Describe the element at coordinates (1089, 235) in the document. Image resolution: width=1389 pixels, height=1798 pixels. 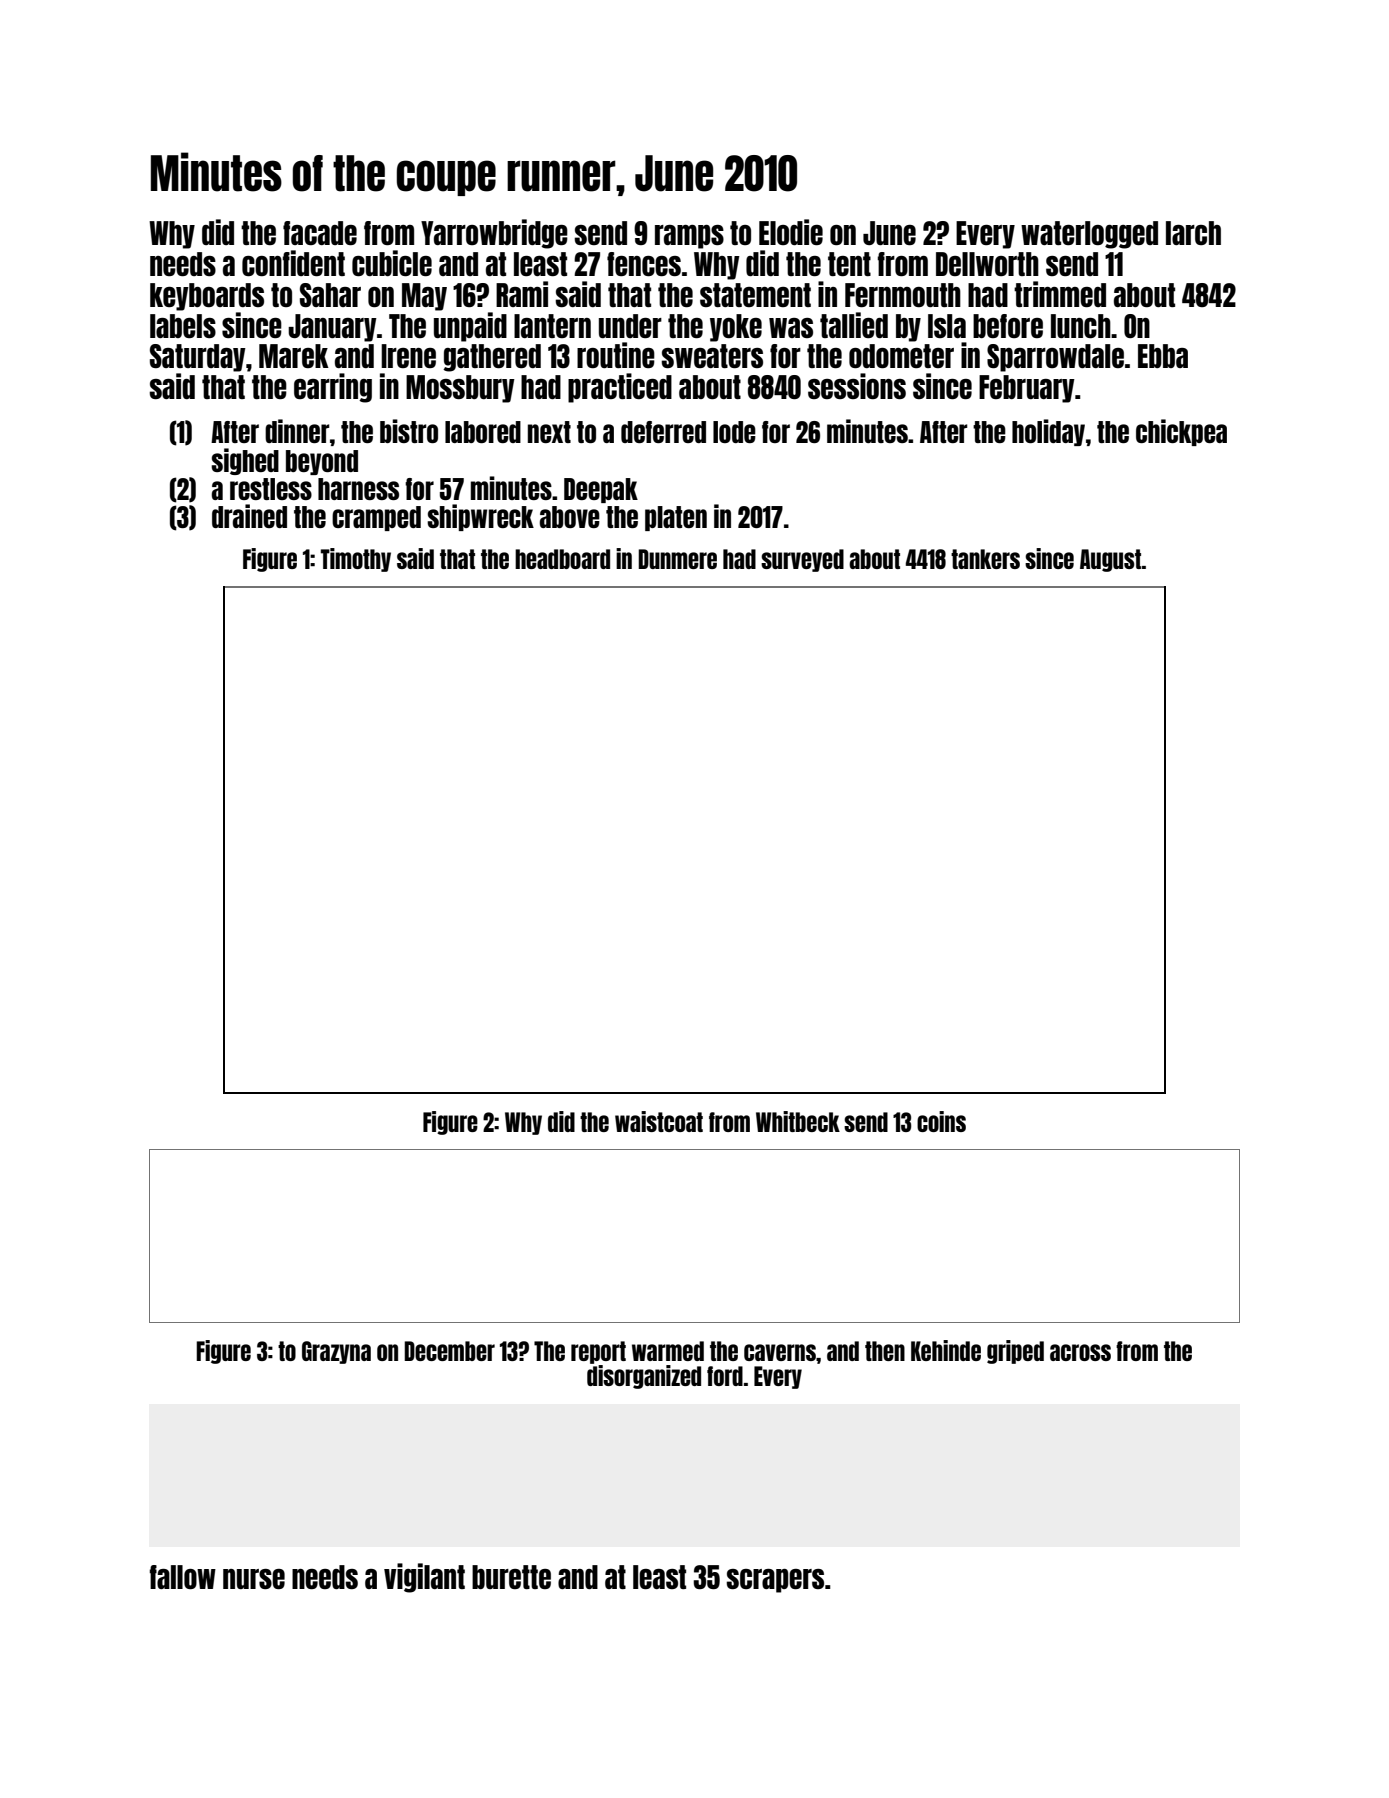
I see `waterlogged` at that location.
